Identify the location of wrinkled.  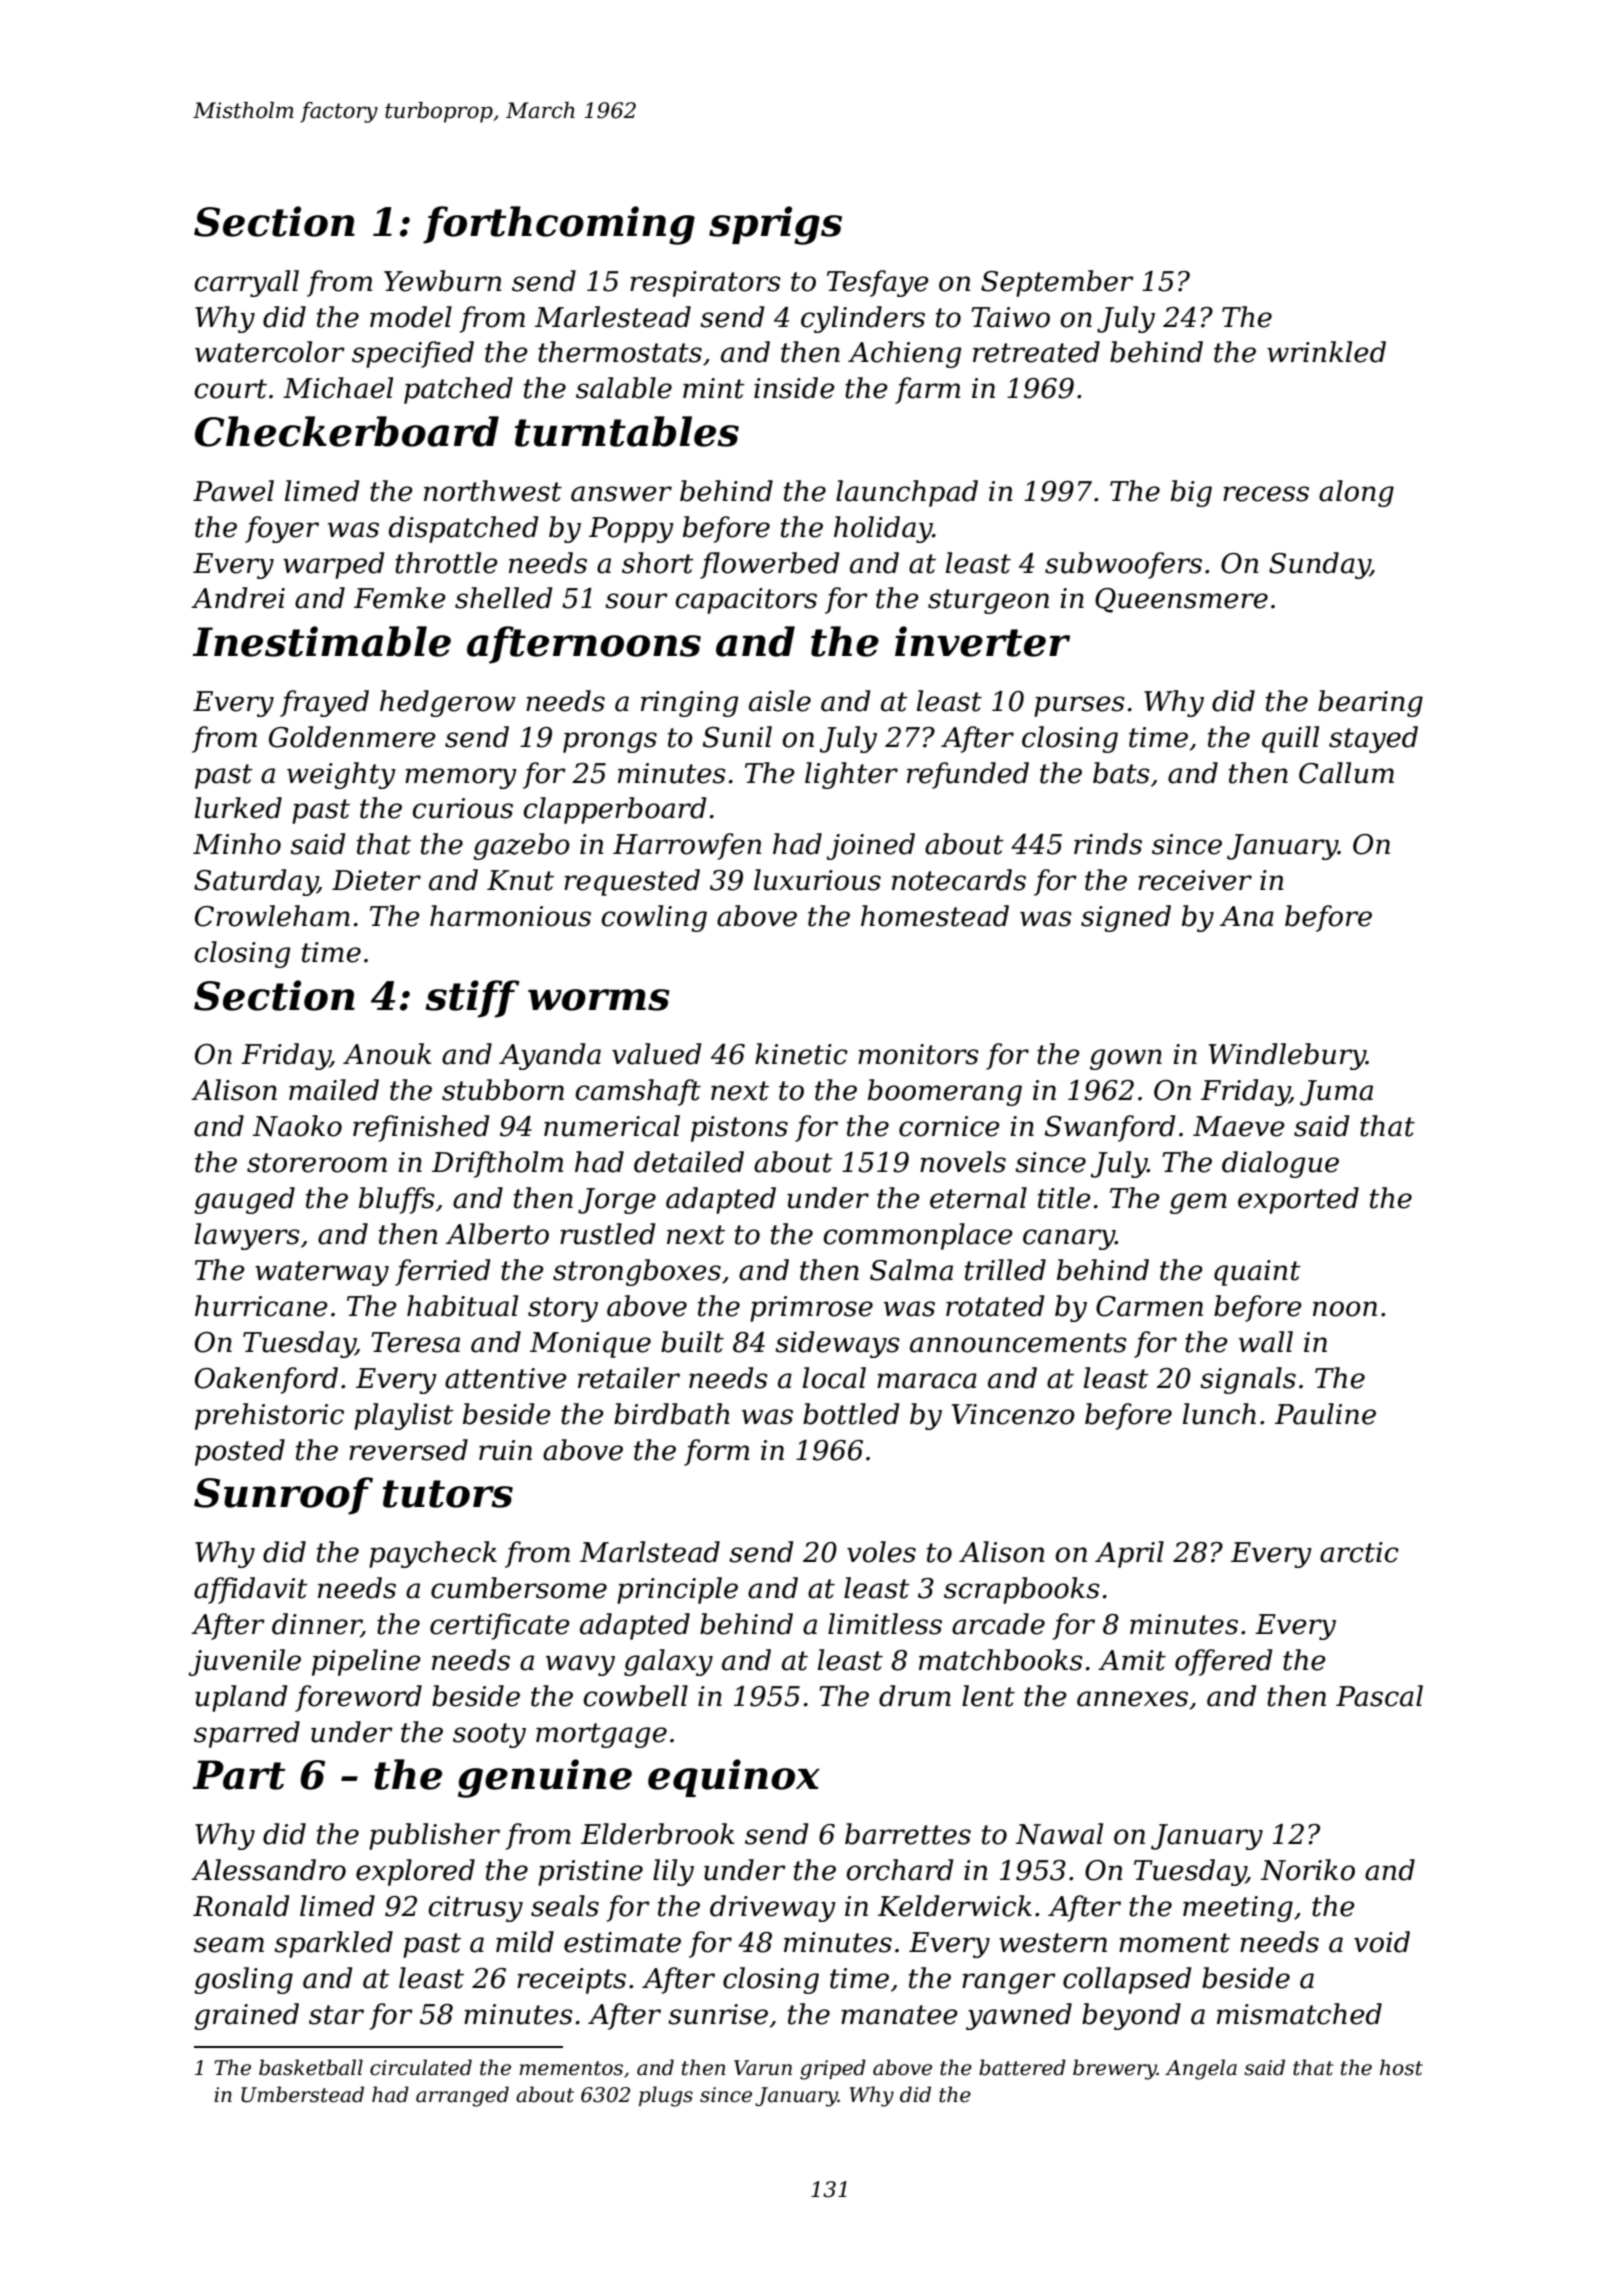
(1326, 352).
